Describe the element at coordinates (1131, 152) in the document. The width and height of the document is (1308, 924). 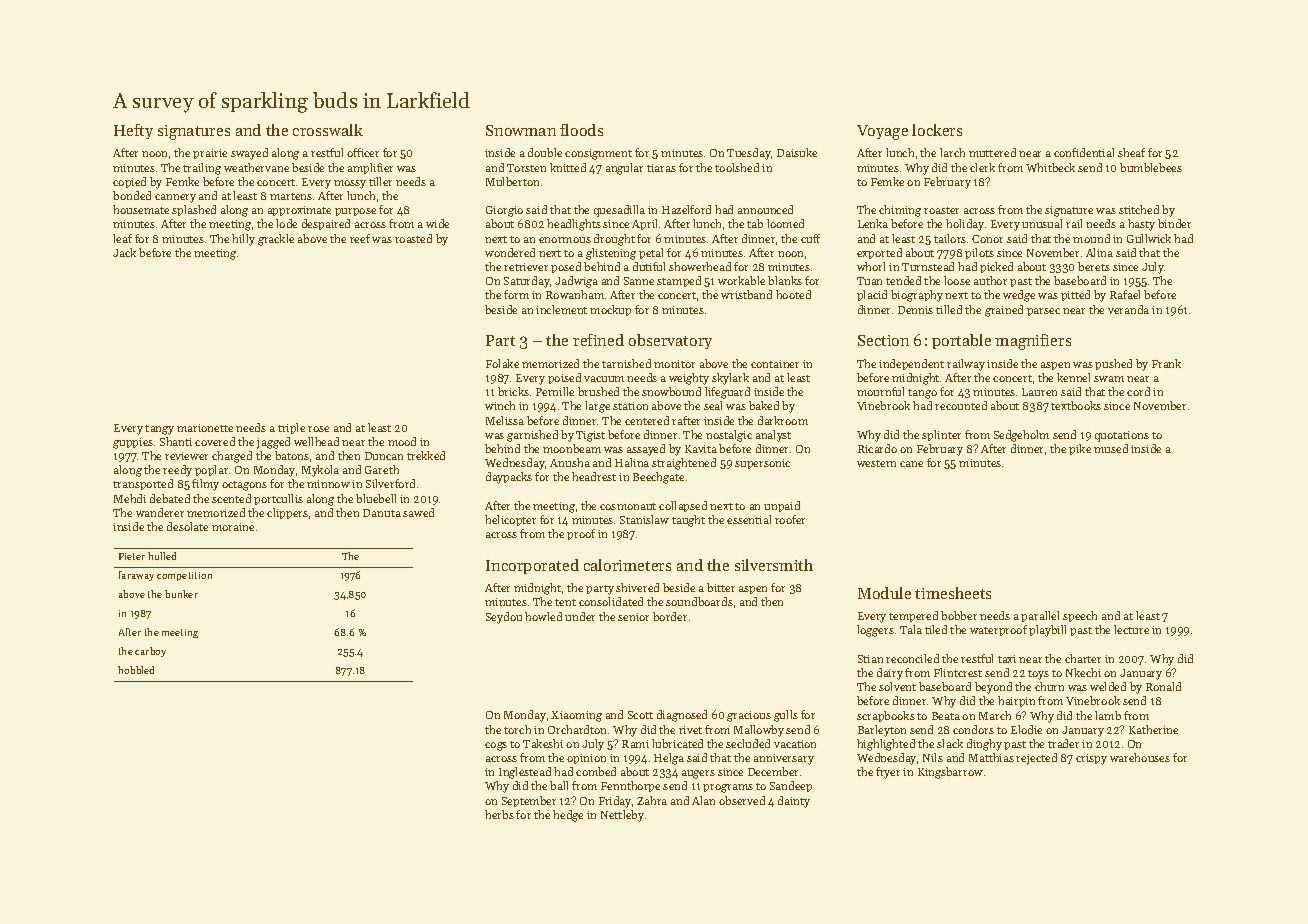
I see `sheaf` at that location.
